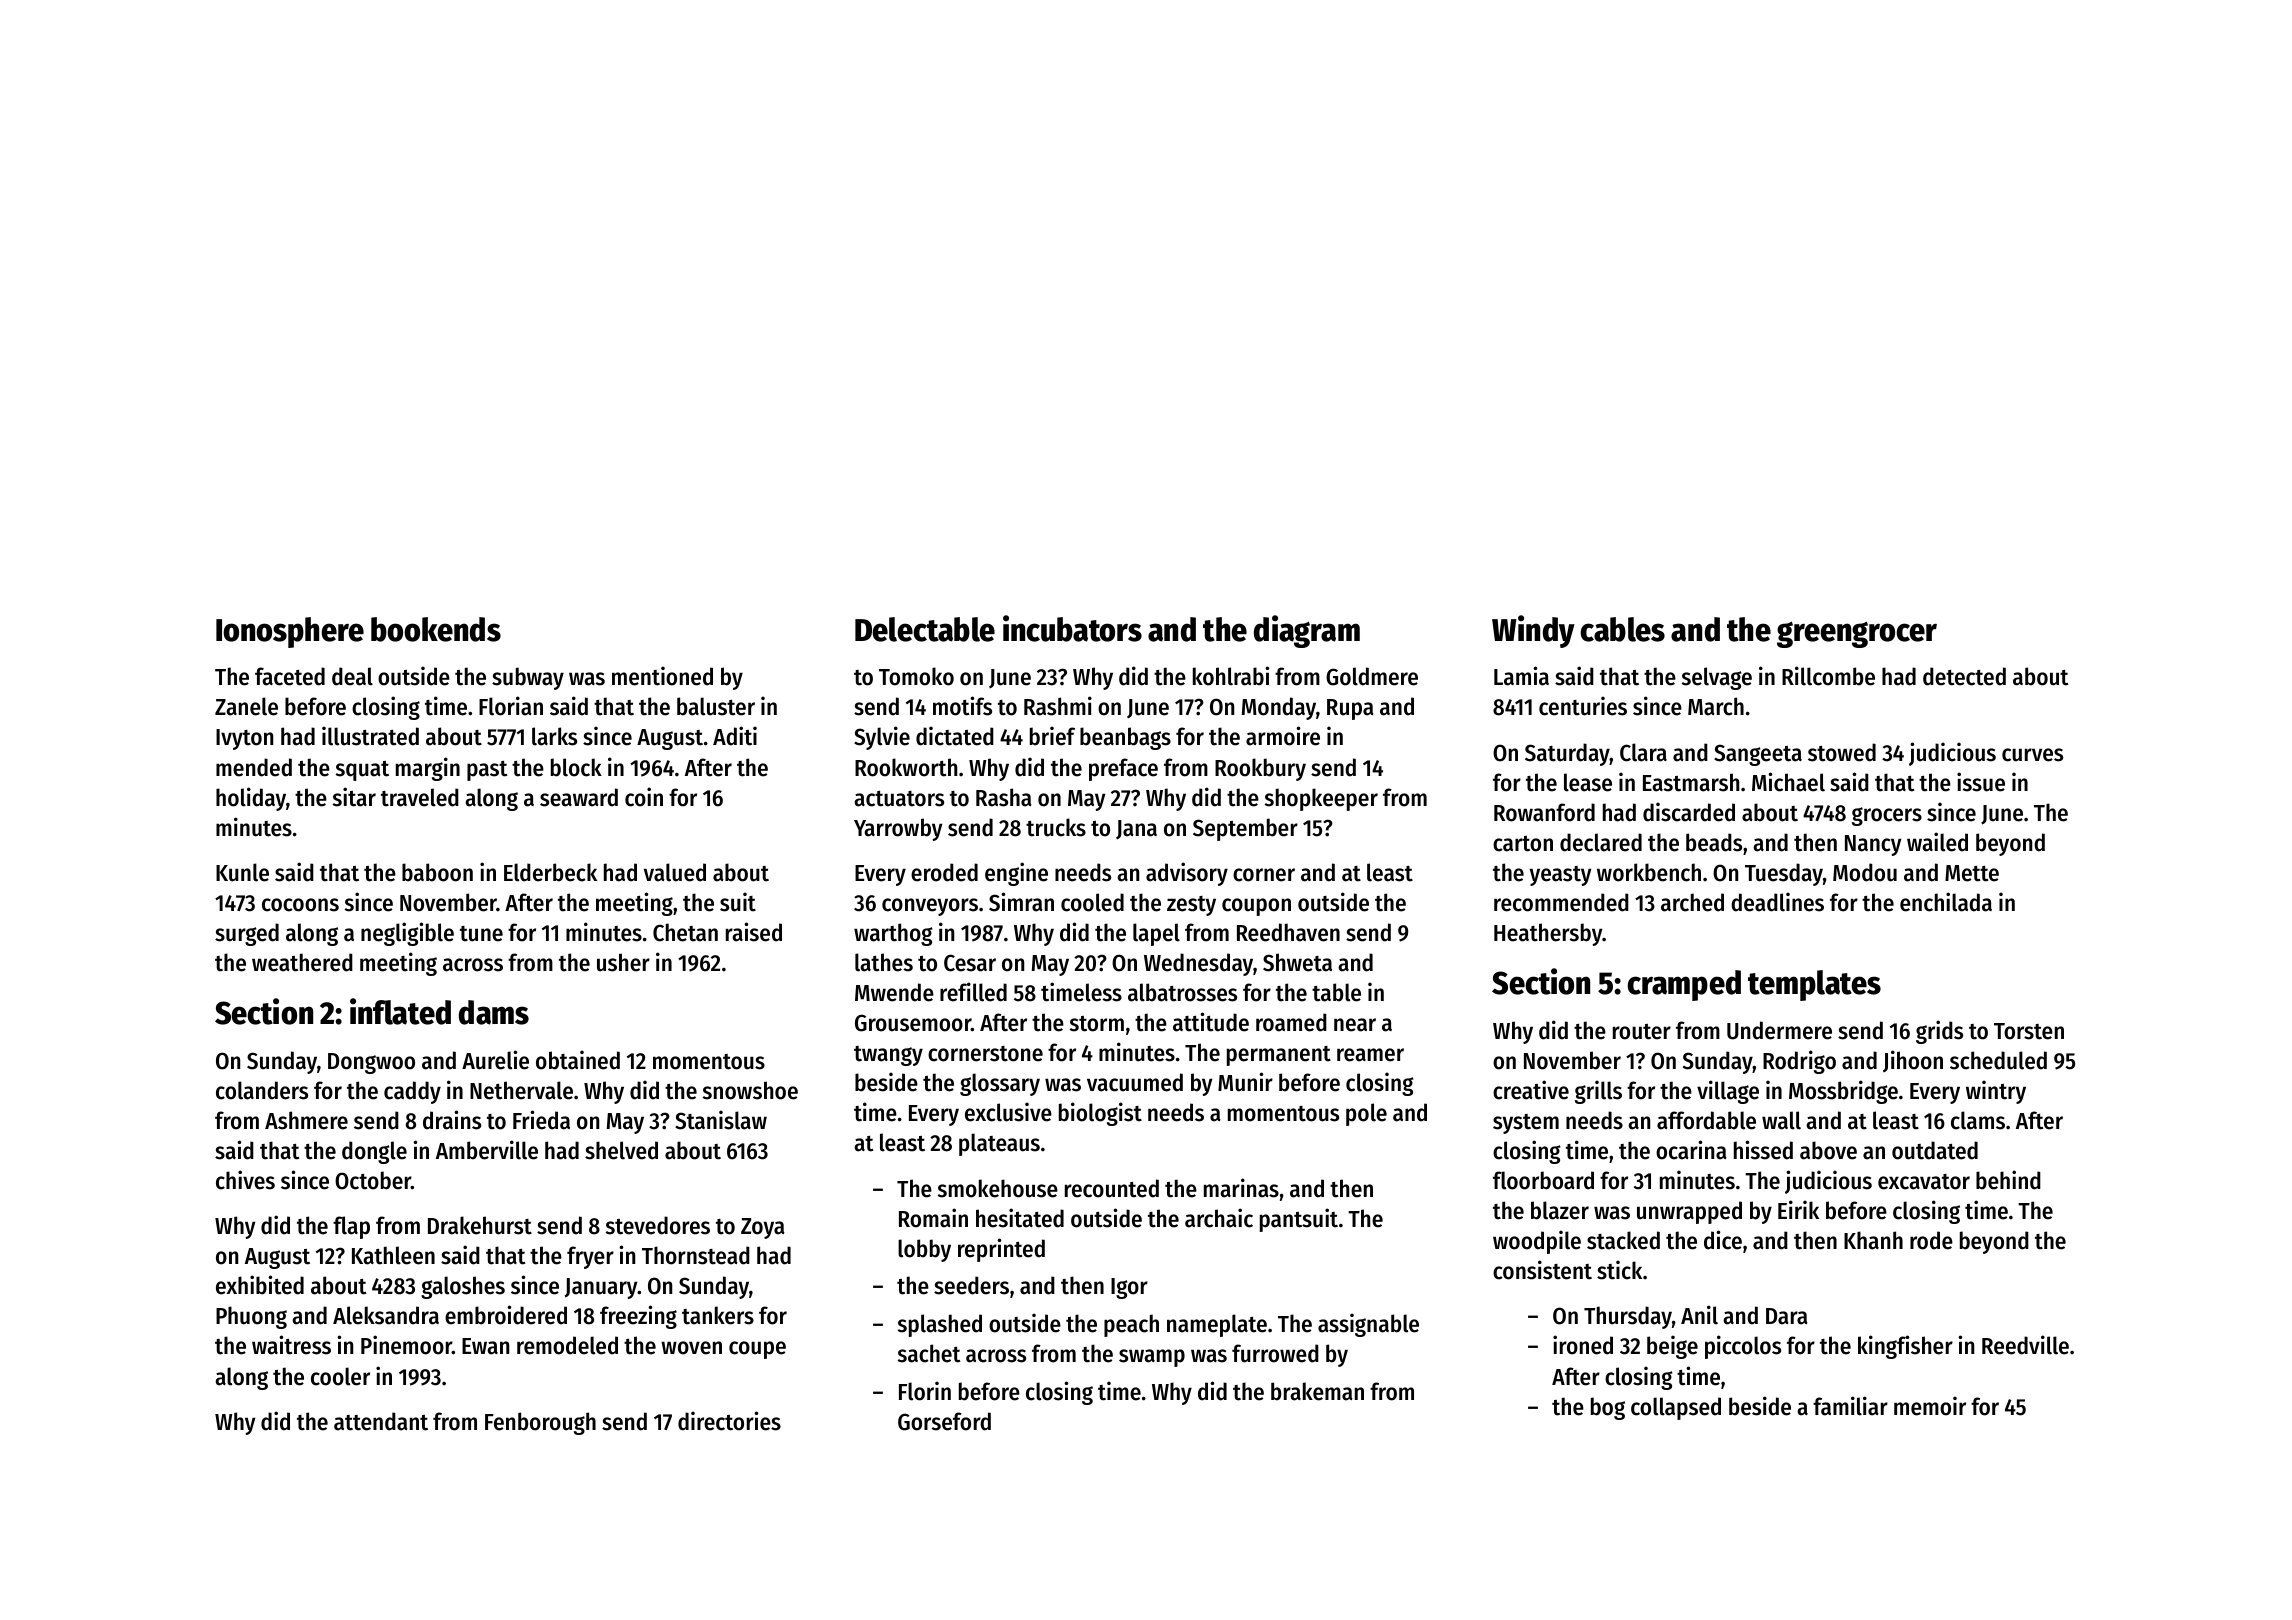 The image size is (2292, 1620). I want to click on attendant, so click(381, 1421).
